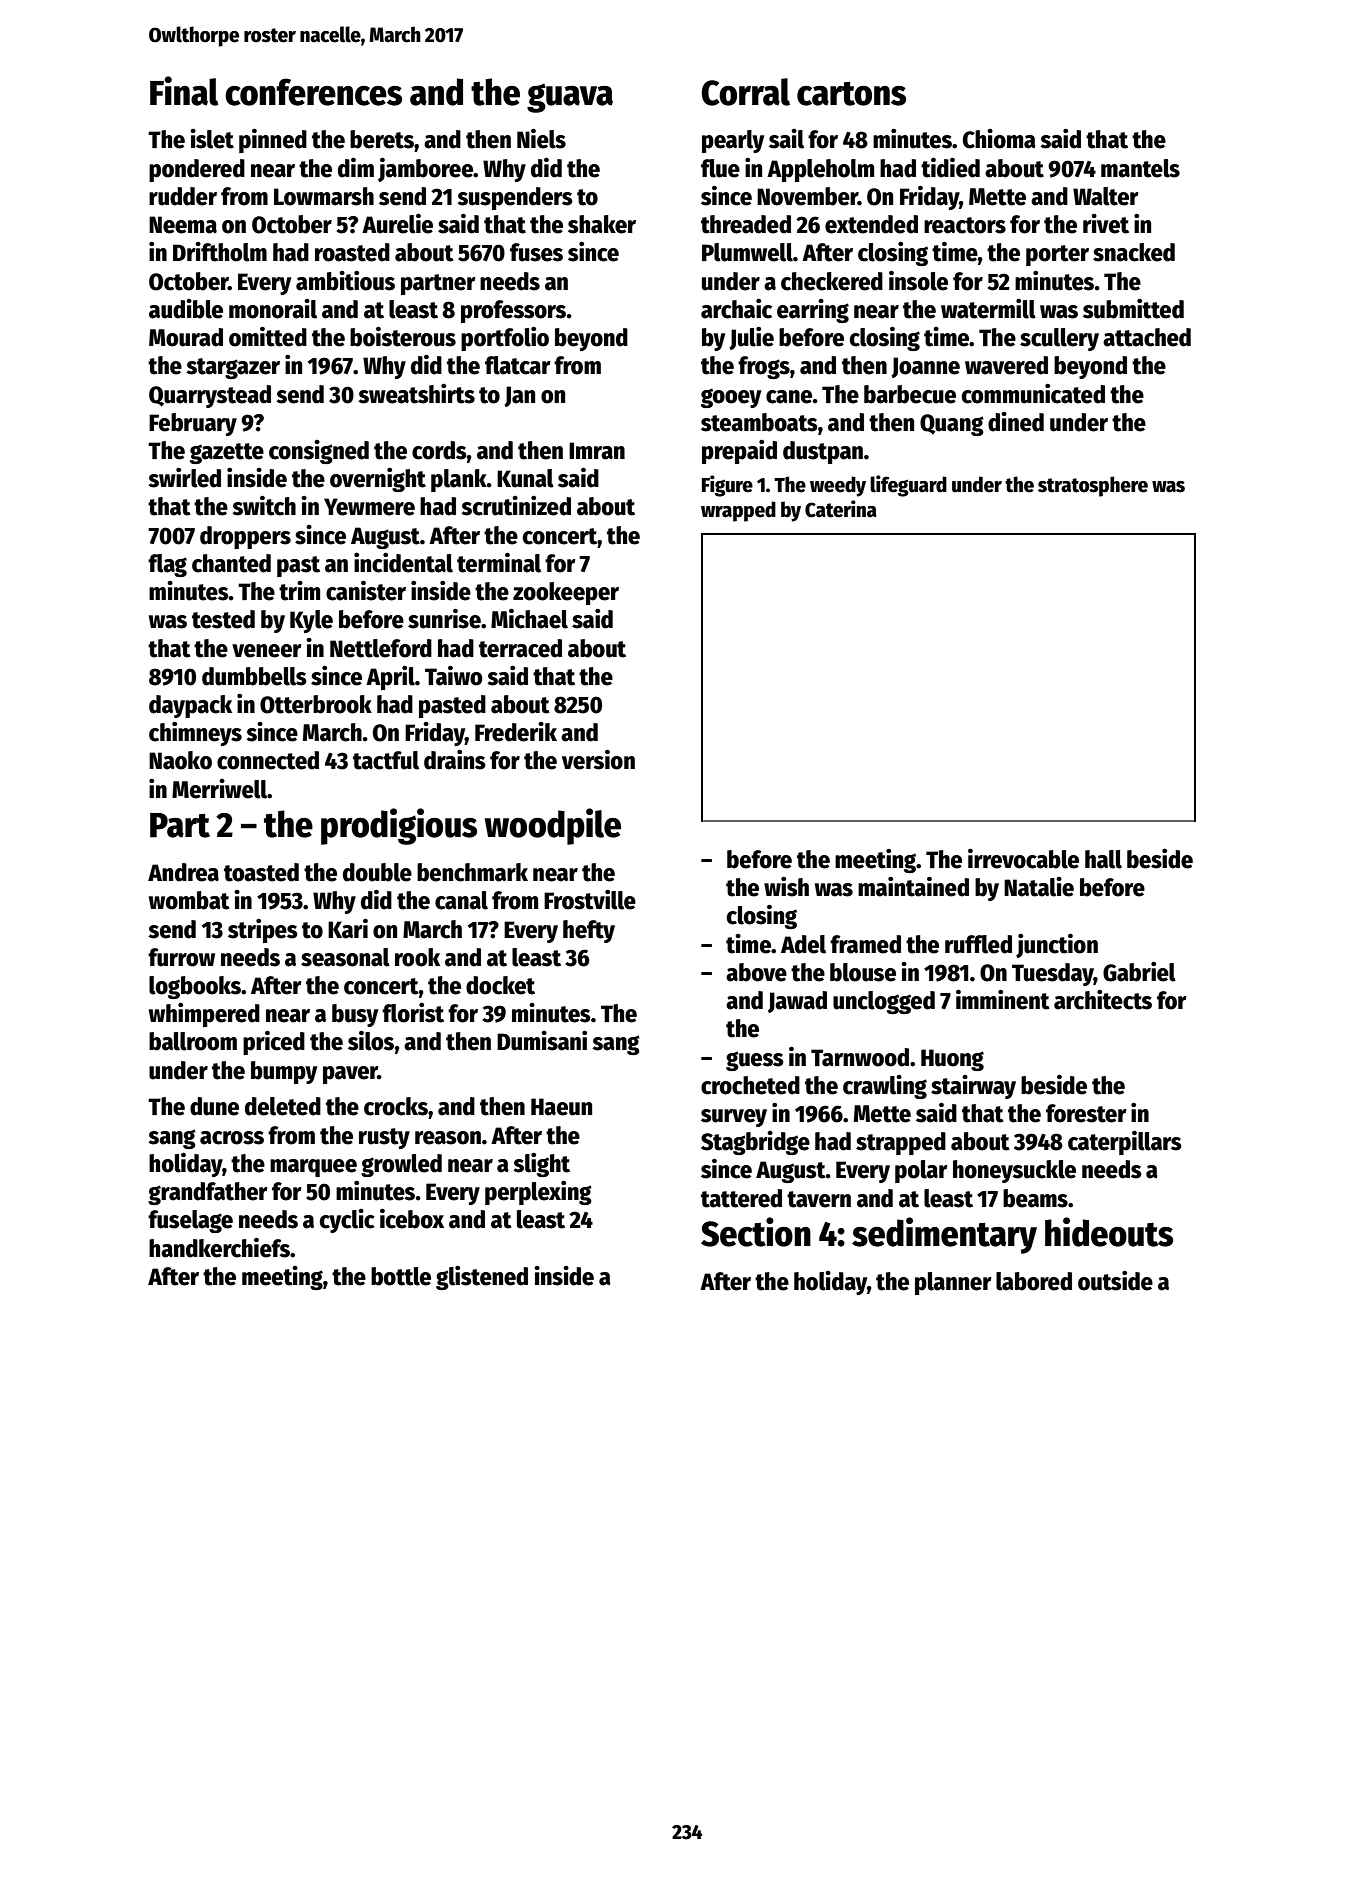 The width and height of the screenshot is (1345, 1902). What do you see at coordinates (841, 509) in the screenshot?
I see `Caterina` at bounding box center [841, 509].
